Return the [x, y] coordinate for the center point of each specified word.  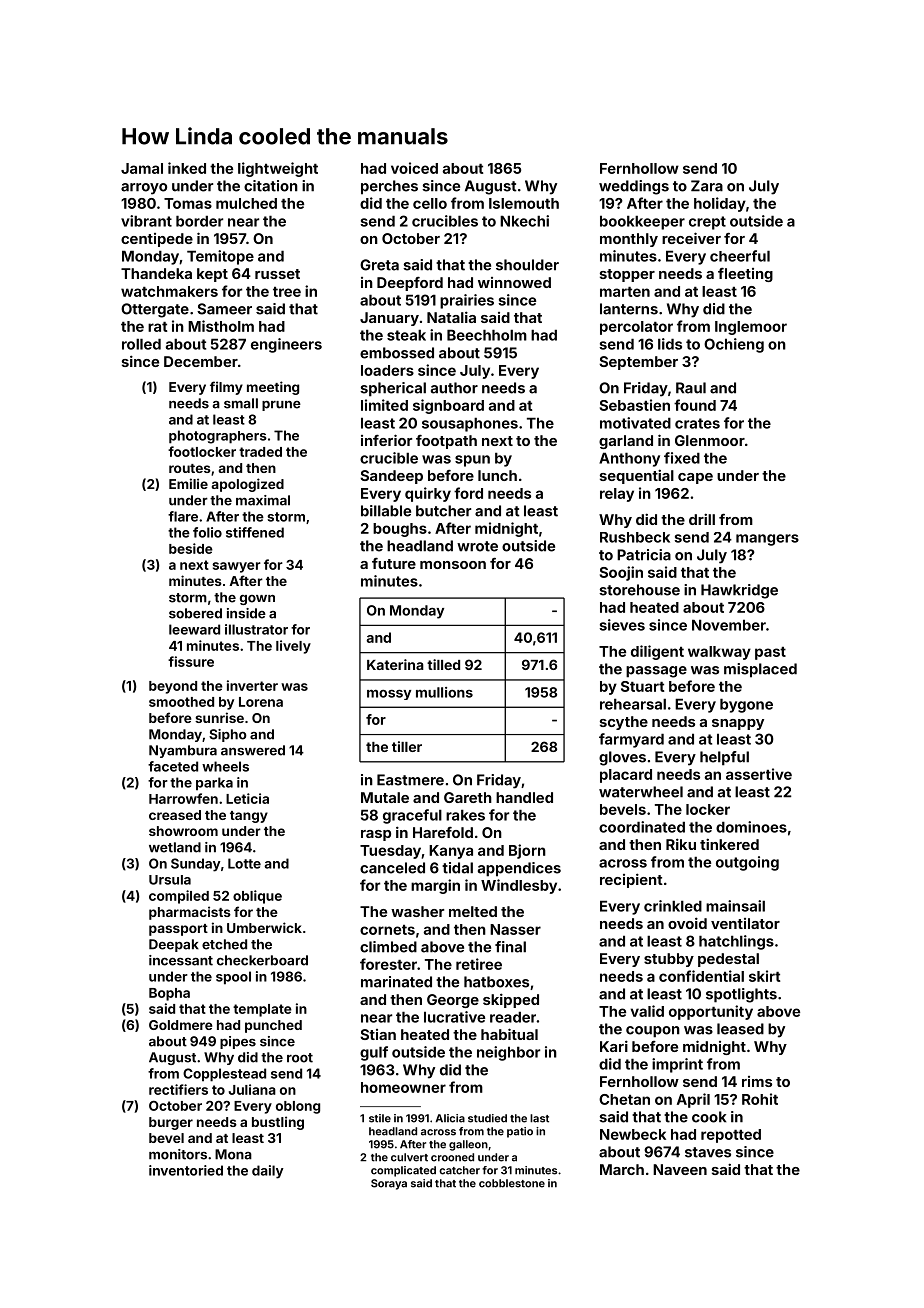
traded [260, 452]
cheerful [740, 256]
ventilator [745, 923]
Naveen [680, 1169]
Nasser [515, 929]
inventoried [186, 1170]
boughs [400, 530]
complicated [403, 1171]
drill [702, 519]
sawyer [236, 567]
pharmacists [190, 913]
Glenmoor [710, 440]
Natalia [451, 317]
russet [277, 274]
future [394, 563]
